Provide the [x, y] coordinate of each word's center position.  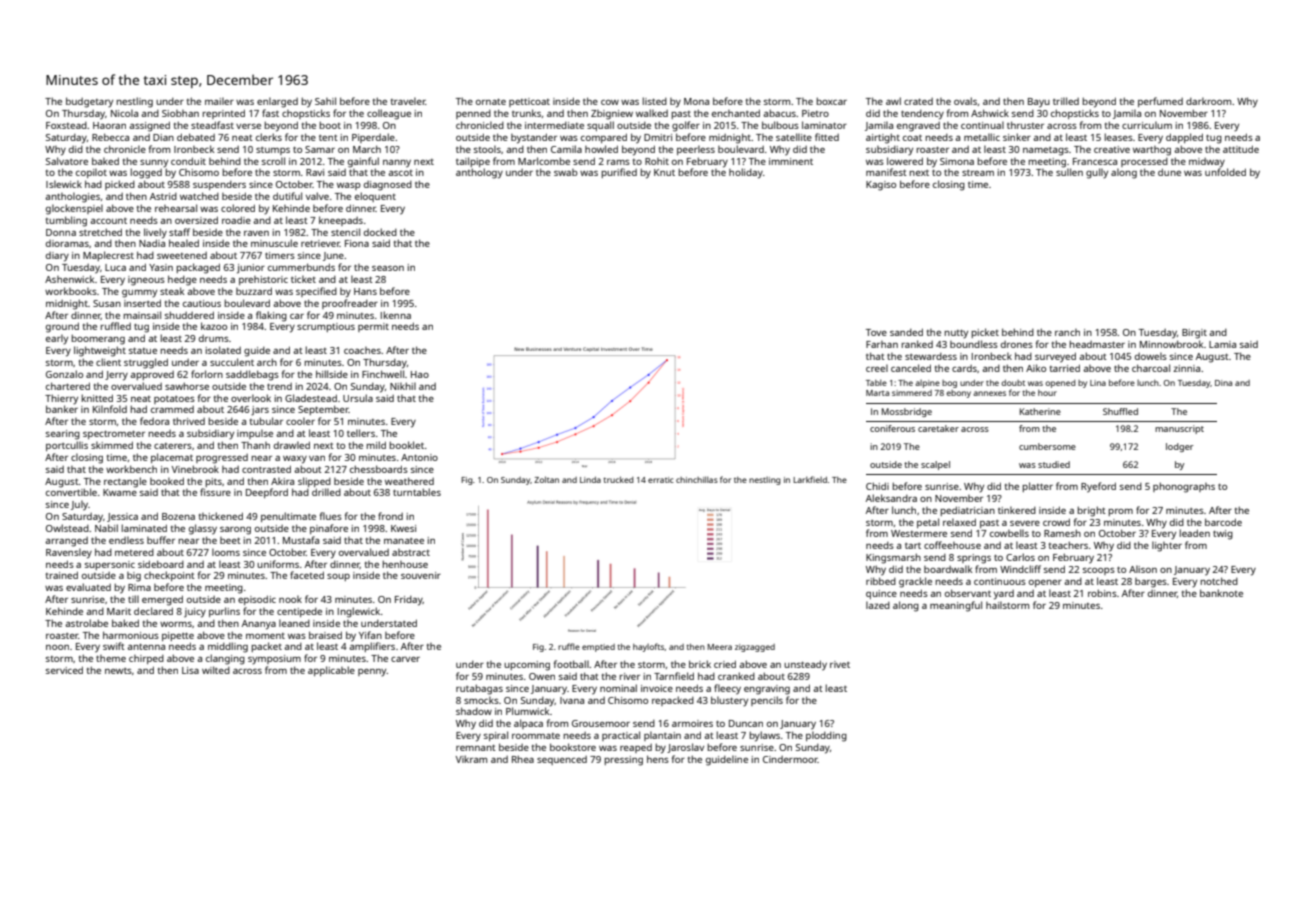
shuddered [189, 315]
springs [974, 559]
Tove [876, 332]
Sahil [325, 101]
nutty [956, 334]
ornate [491, 101]
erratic [661, 480]
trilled [1066, 101]
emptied [598, 648]
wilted [216, 670]
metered [134, 552]
